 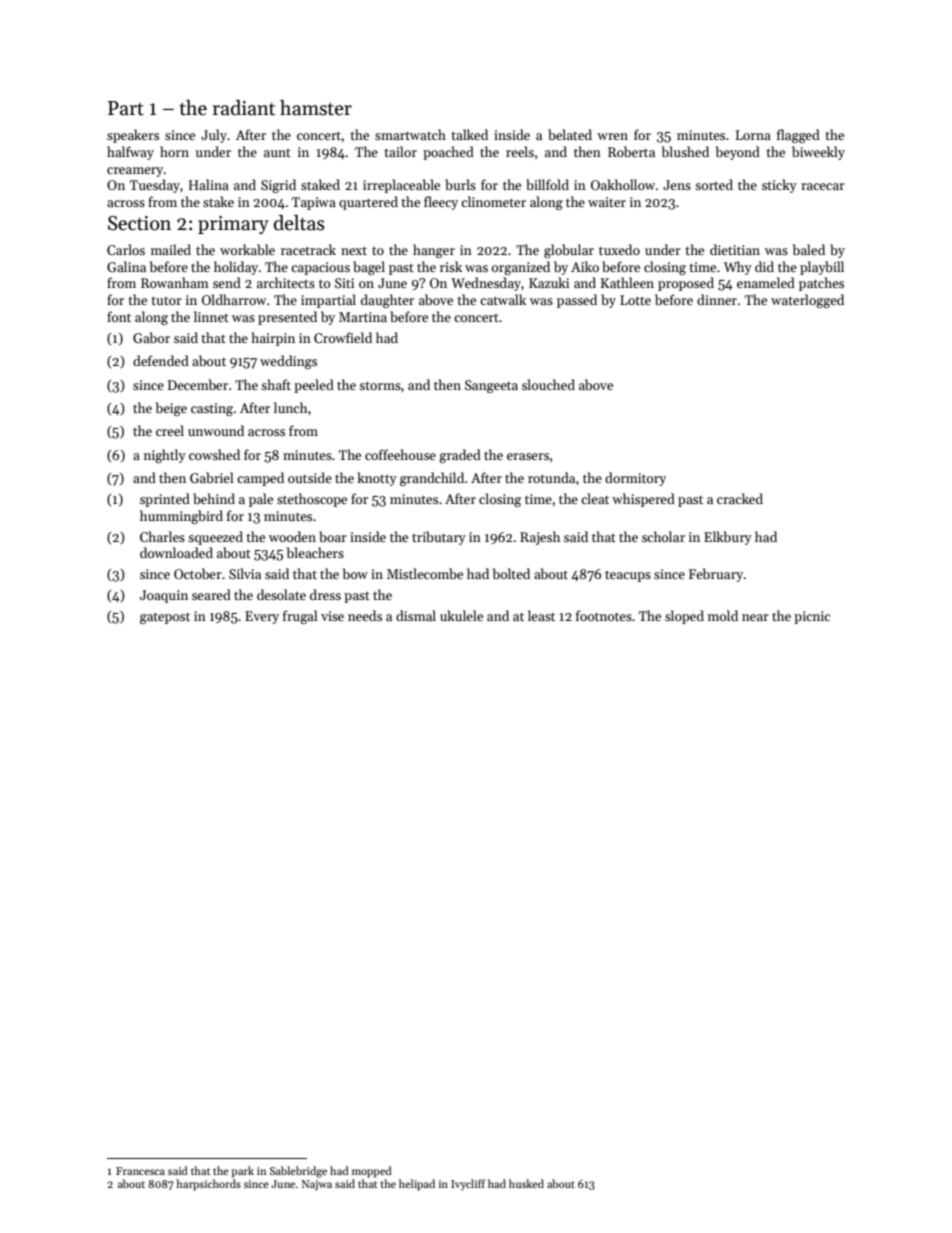 What do you see at coordinates (211, 316) in the page?
I see `linnet` at bounding box center [211, 316].
